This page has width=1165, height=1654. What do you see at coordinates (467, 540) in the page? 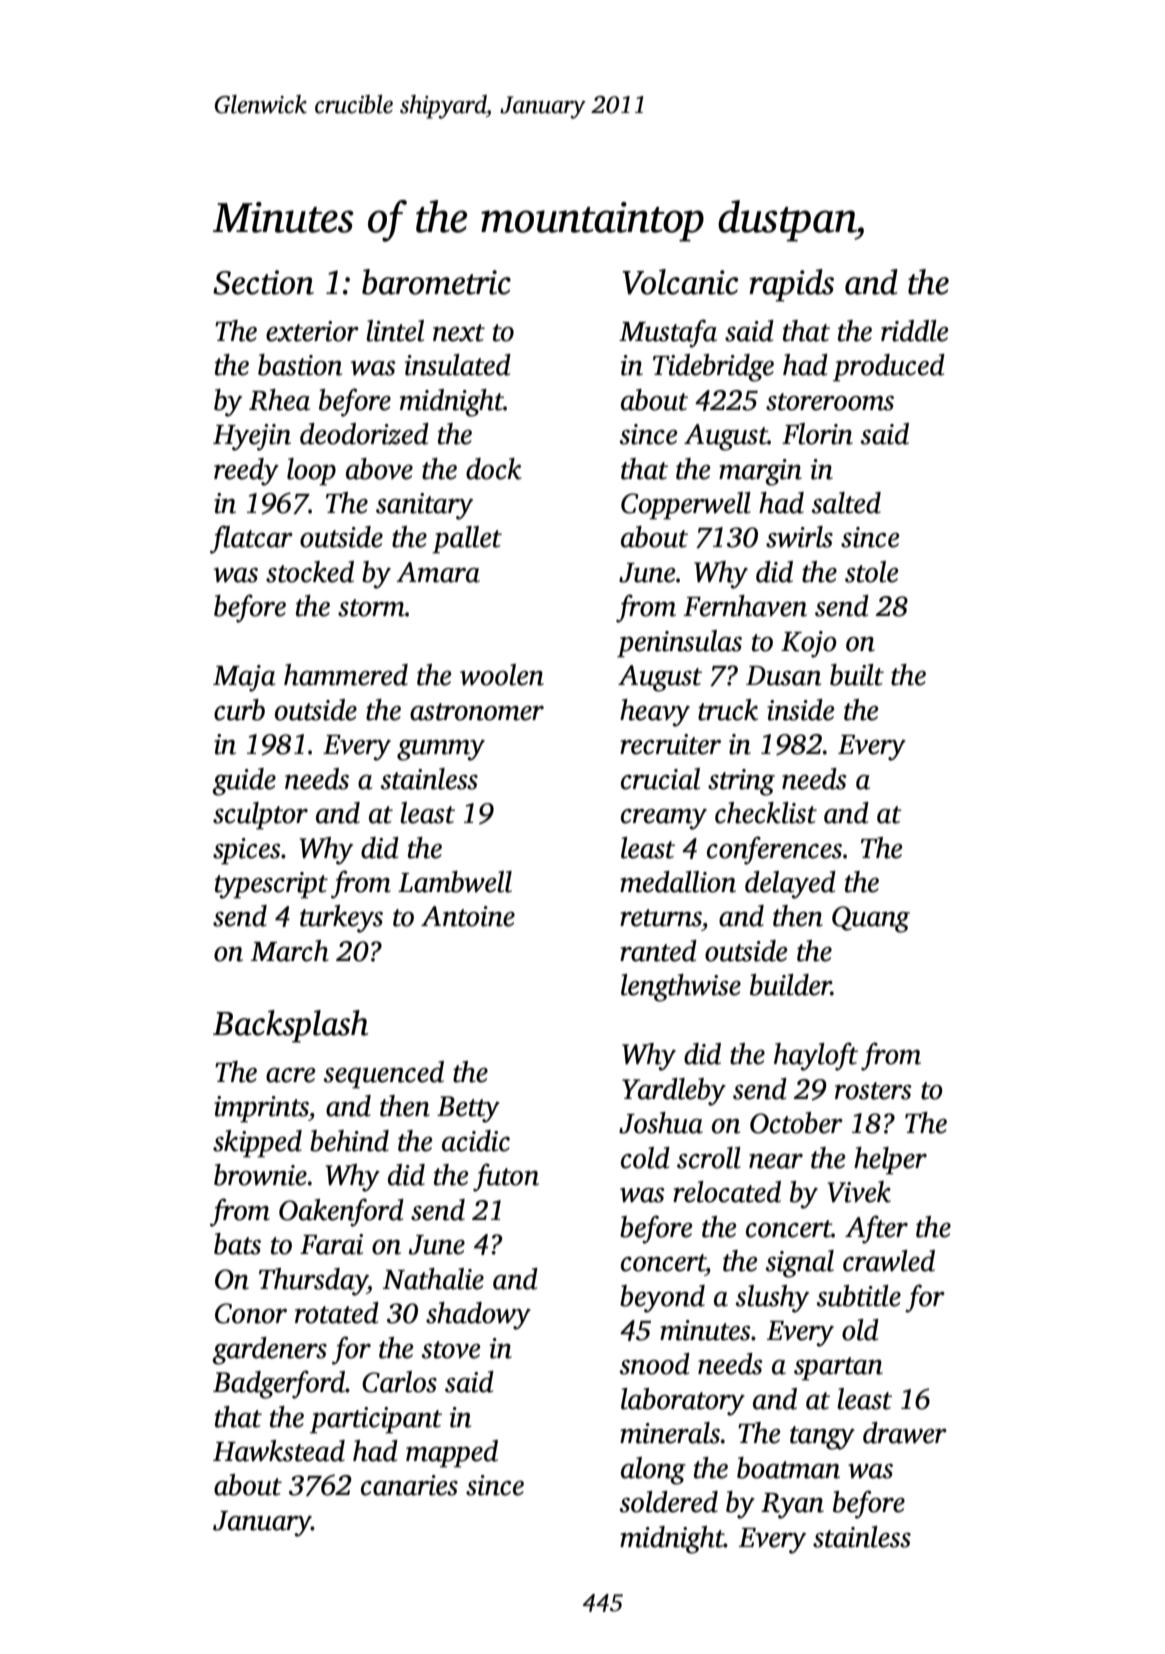
I see `pallet` at bounding box center [467, 540].
